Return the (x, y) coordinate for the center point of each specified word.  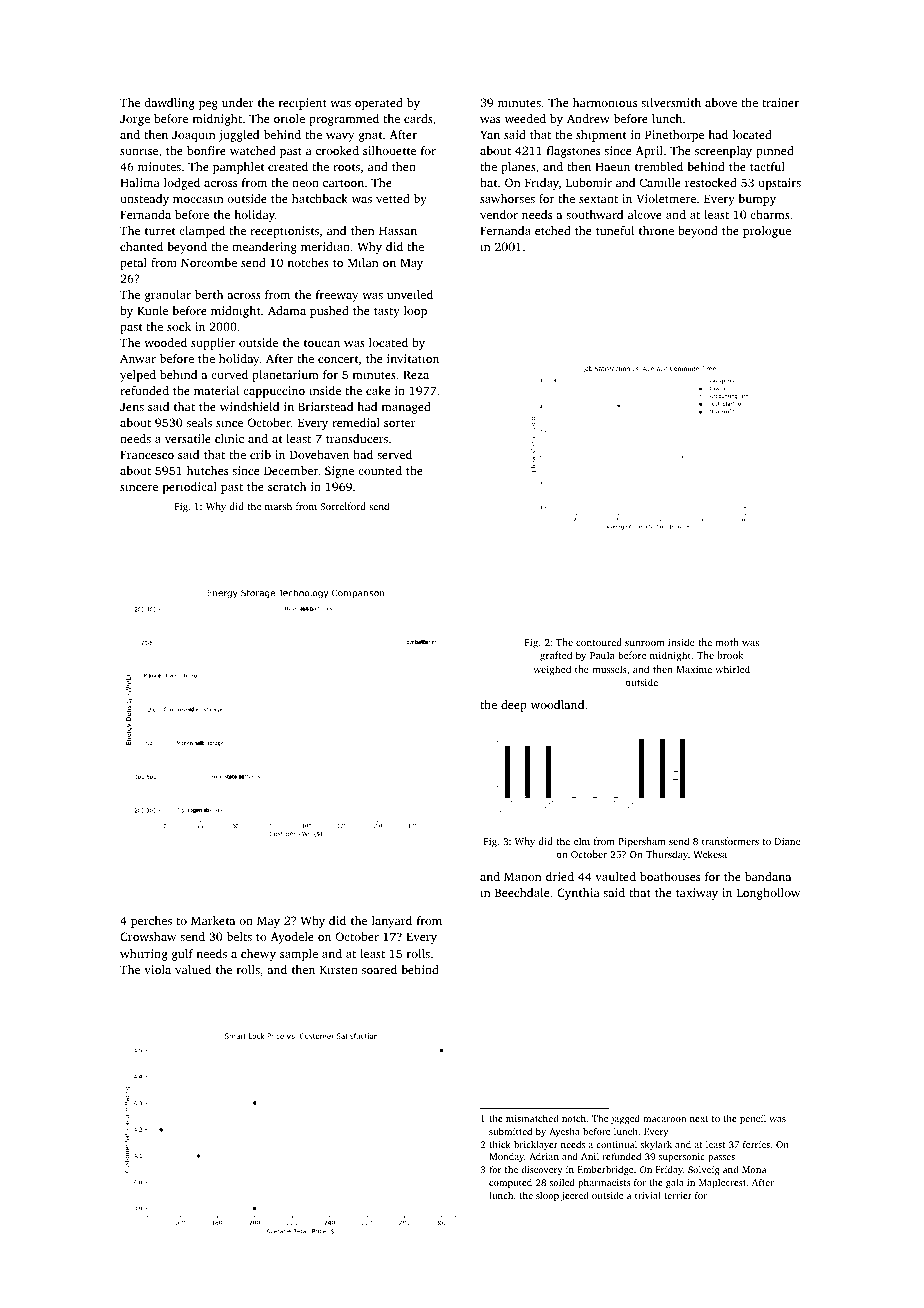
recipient (303, 104)
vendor (499, 214)
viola (157, 969)
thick (500, 1144)
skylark (656, 1145)
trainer (780, 102)
